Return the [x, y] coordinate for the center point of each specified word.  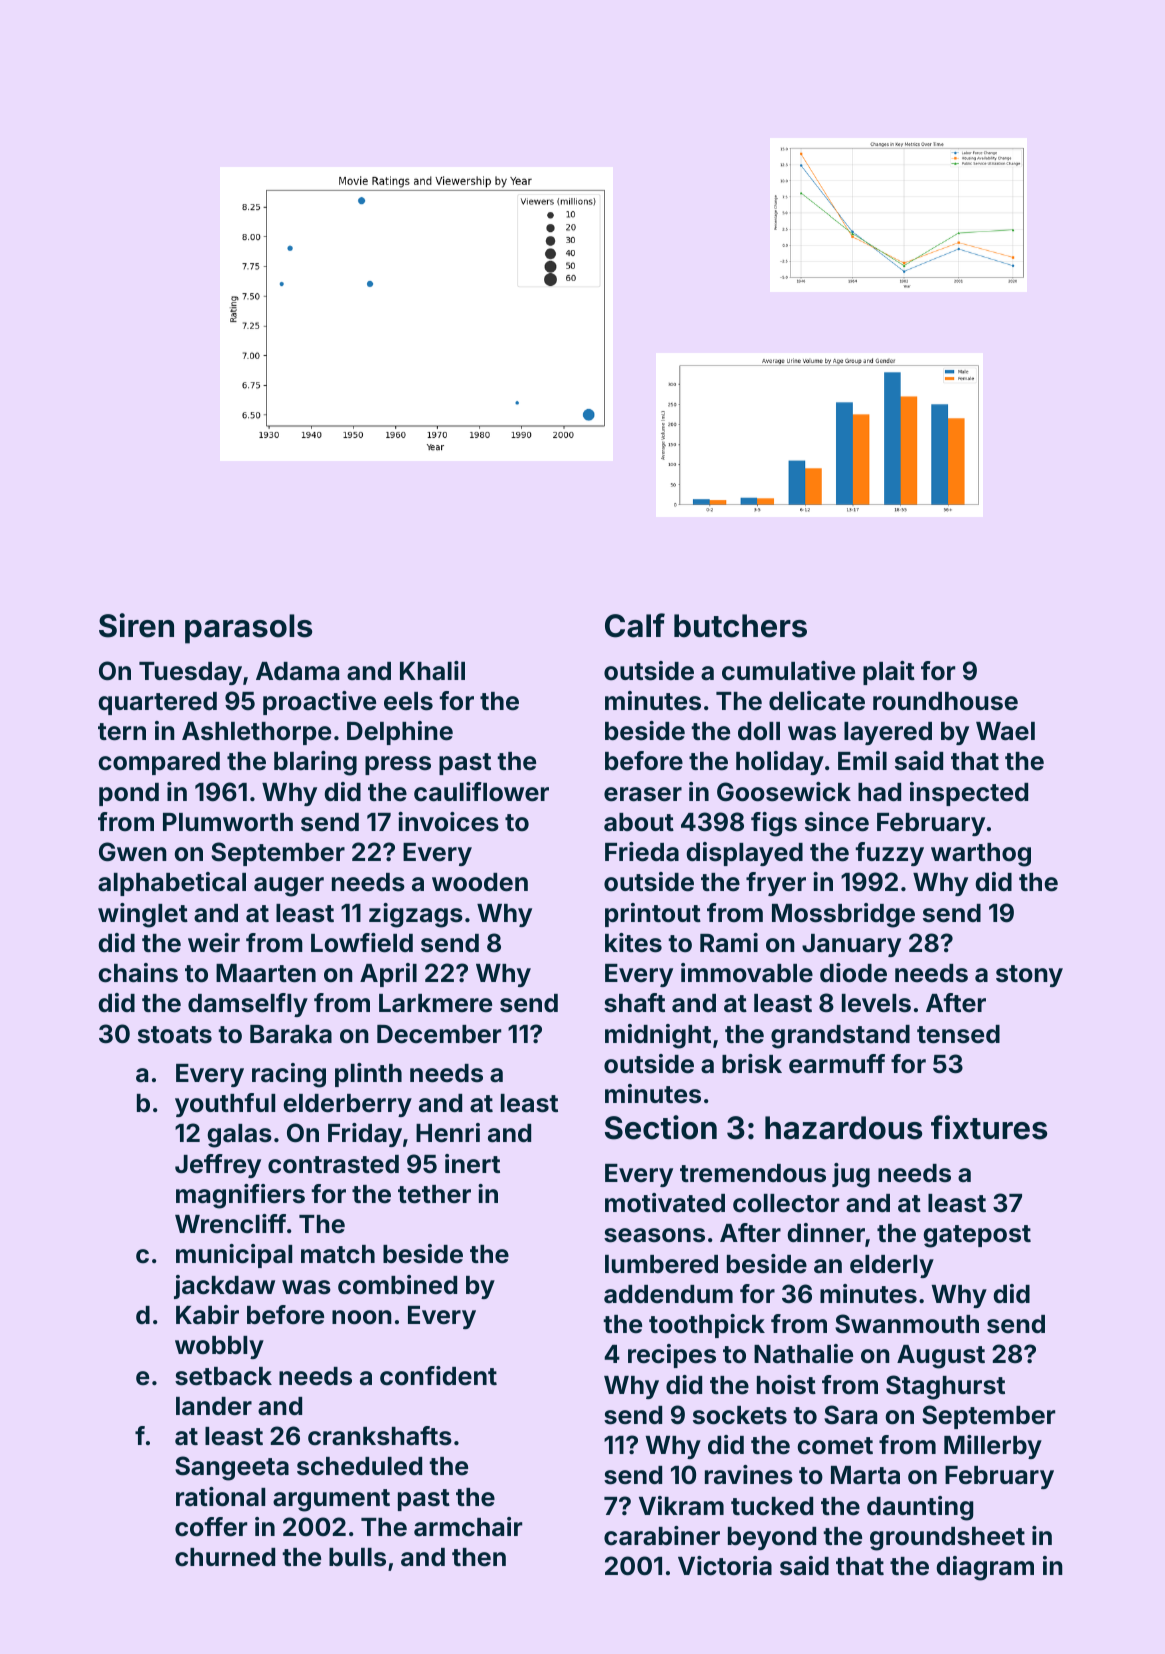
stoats [175, 1035]
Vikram [681, 1505]
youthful [225, 1105]
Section [661, 1127]
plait [889, 673]
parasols [248, 629]
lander [214, 1406]
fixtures [989, 1127]
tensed [958, 1034]
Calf [635, 625]
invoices [448, 822]
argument [331, 1500]
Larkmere [435, 1003]
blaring [315, 763]
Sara [850, 1415]
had [879, 792]
